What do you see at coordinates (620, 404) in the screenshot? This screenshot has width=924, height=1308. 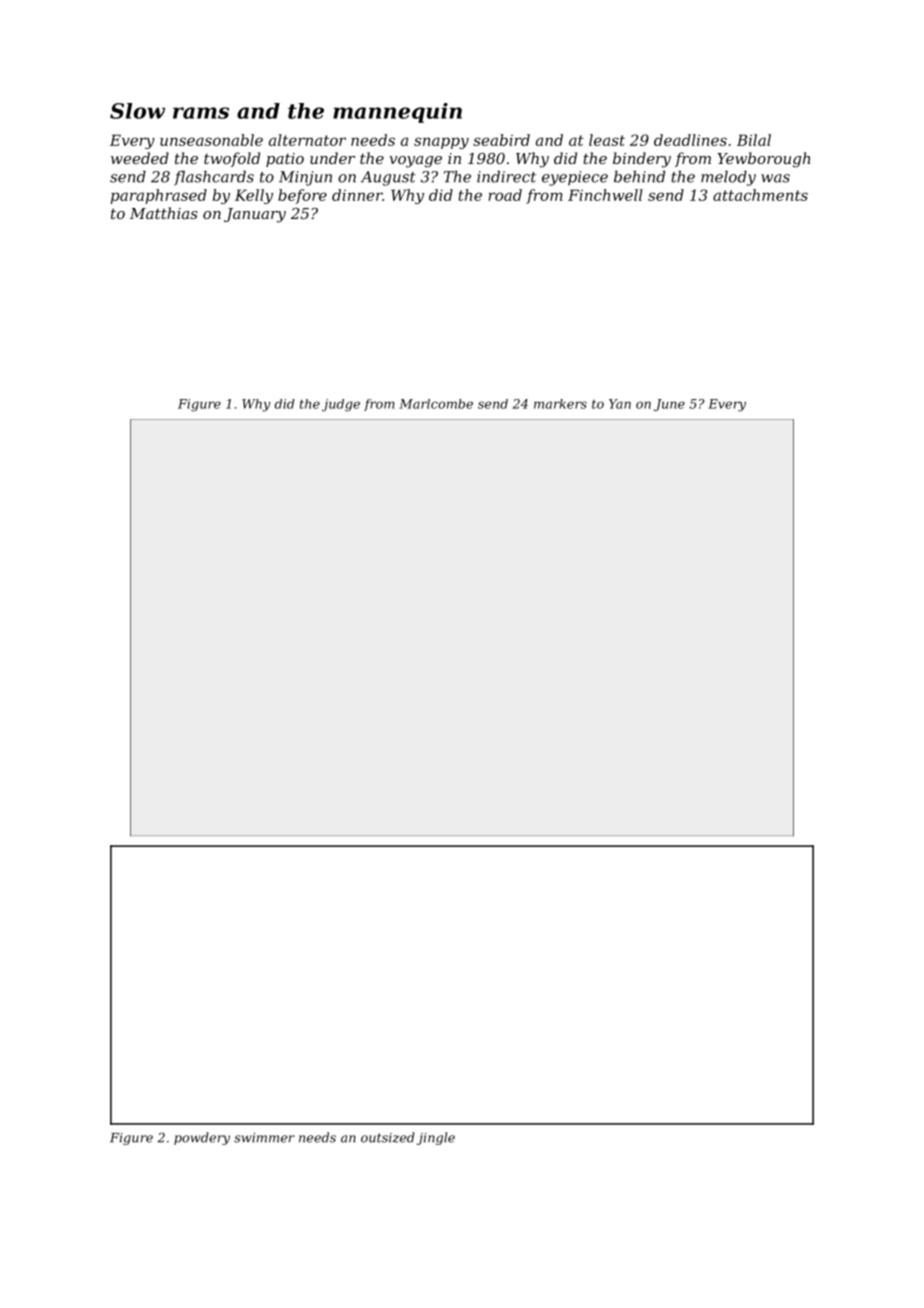 I see `Yan` at bounding box center [620, 404].
